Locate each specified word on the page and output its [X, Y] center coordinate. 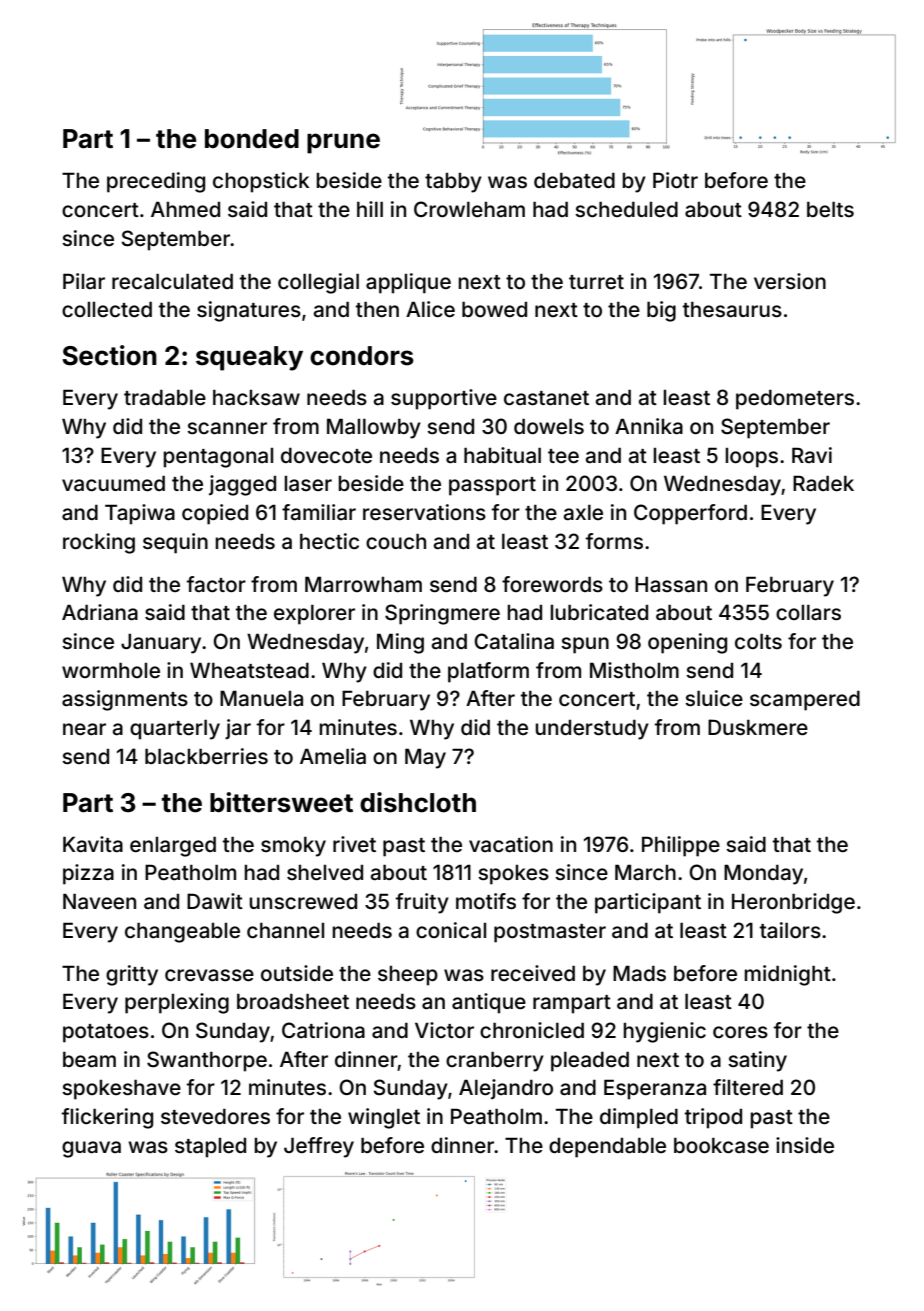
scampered [805, 701]
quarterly [175, 730]
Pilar [84, 281]
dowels [549, 426]
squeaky [249, 358]
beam [89, 1059]
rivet [354, 844]
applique [408, 283]
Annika [649, 426]
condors [362, 356]
